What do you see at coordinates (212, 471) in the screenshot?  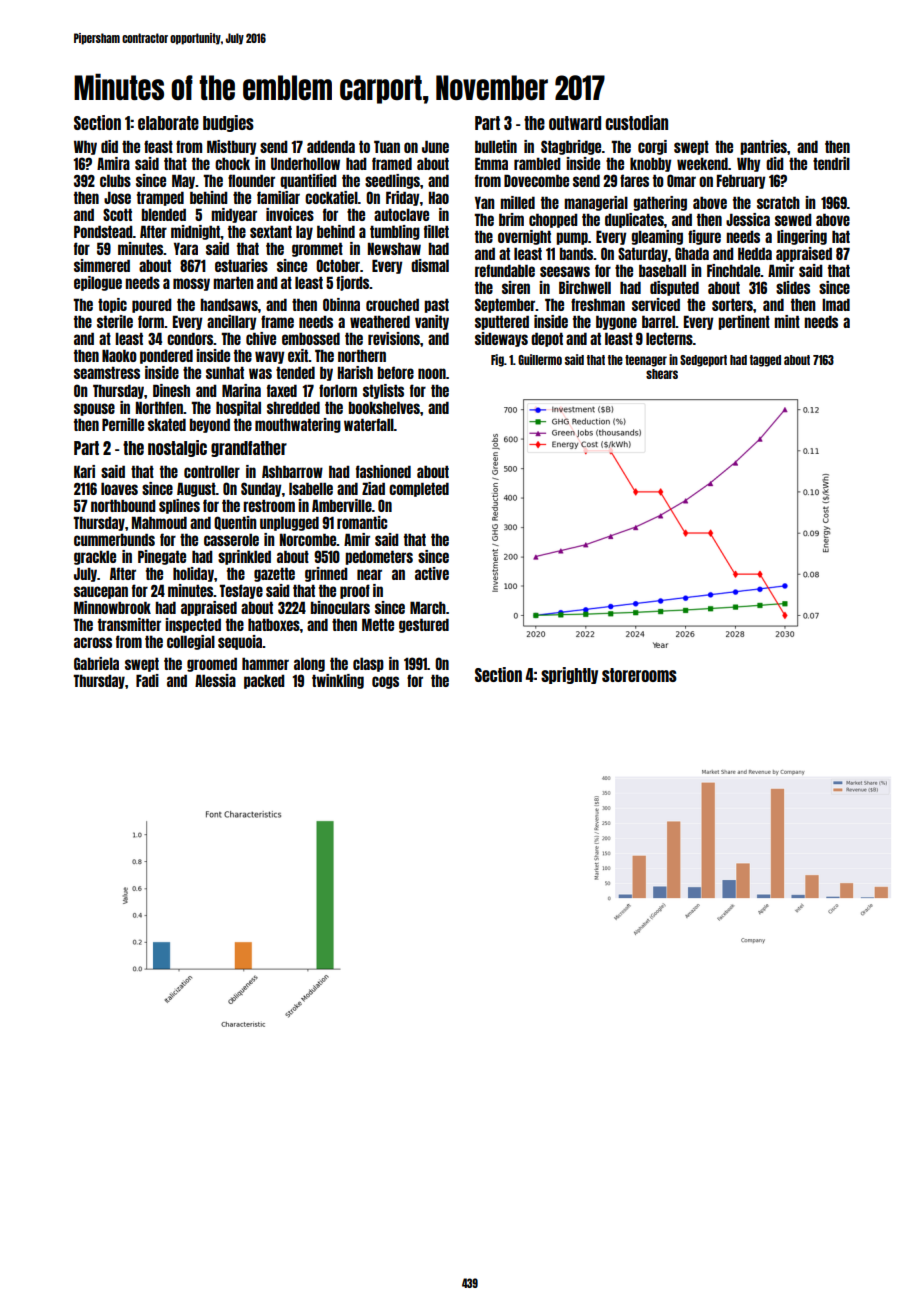 I see `controller` at bounding box center [212, 471].
